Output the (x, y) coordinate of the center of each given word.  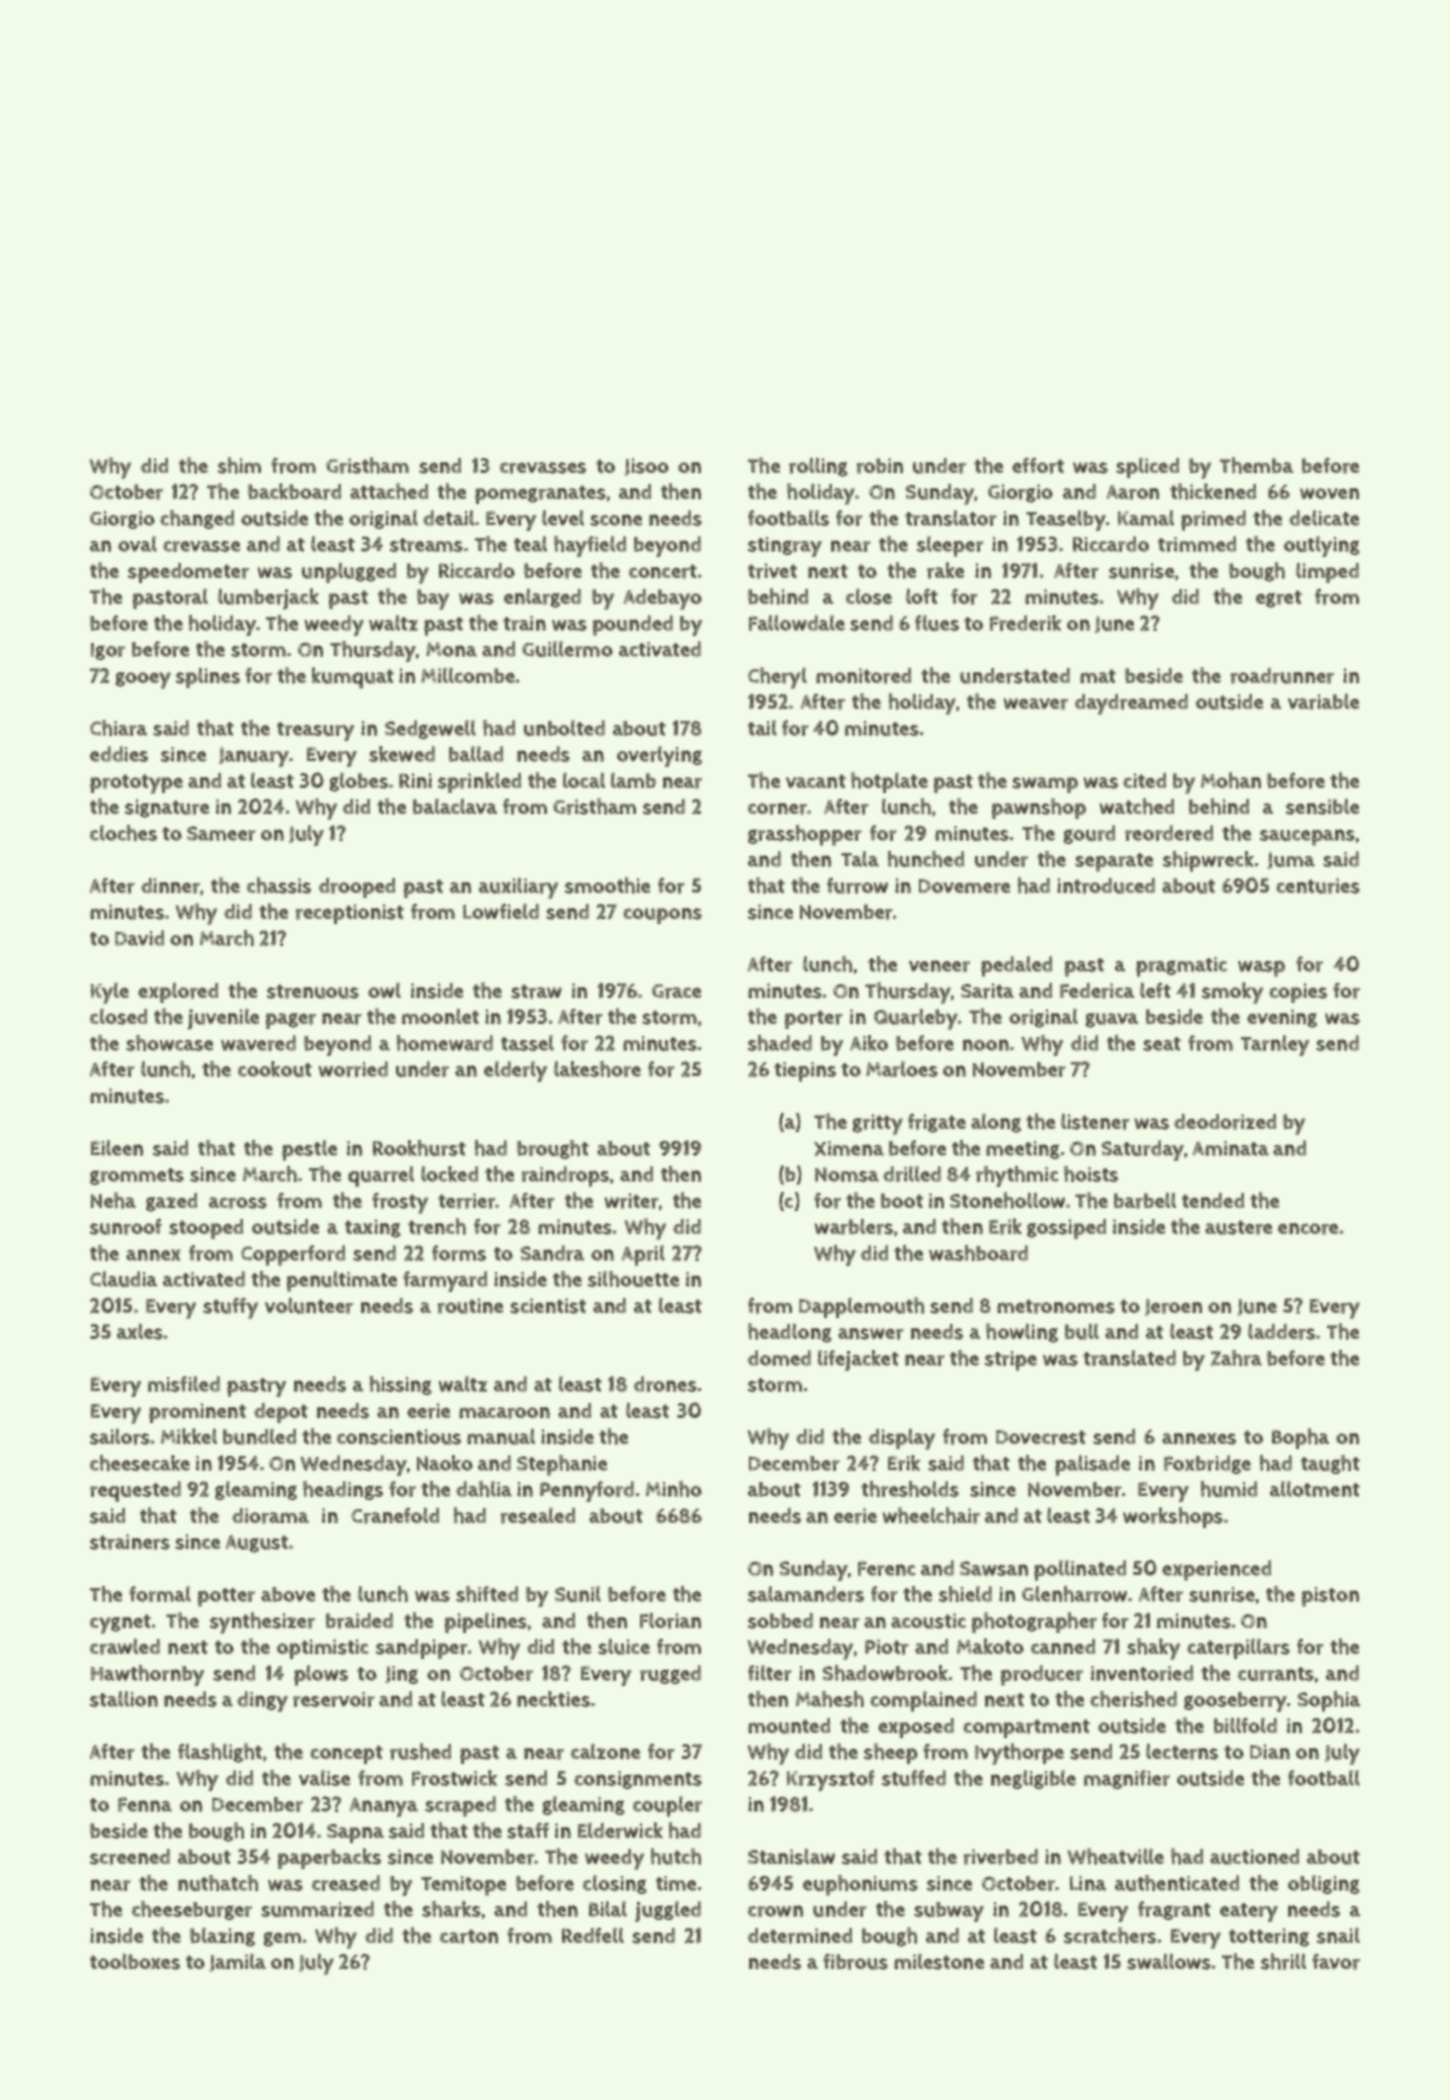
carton (469, 1936)
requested (135, 1491)
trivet (772, 571)
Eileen (117, 1148)
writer (632, 1201)
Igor (108, 651)
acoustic (928, 1621)
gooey (143, 680)
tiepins (805, 1072)
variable (1323, 702)
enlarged (542, 598)
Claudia (123, 1279)
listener (1095, 1122)
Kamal (1146, 518)
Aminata (1231, 1148)
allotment (1315, 1489)
